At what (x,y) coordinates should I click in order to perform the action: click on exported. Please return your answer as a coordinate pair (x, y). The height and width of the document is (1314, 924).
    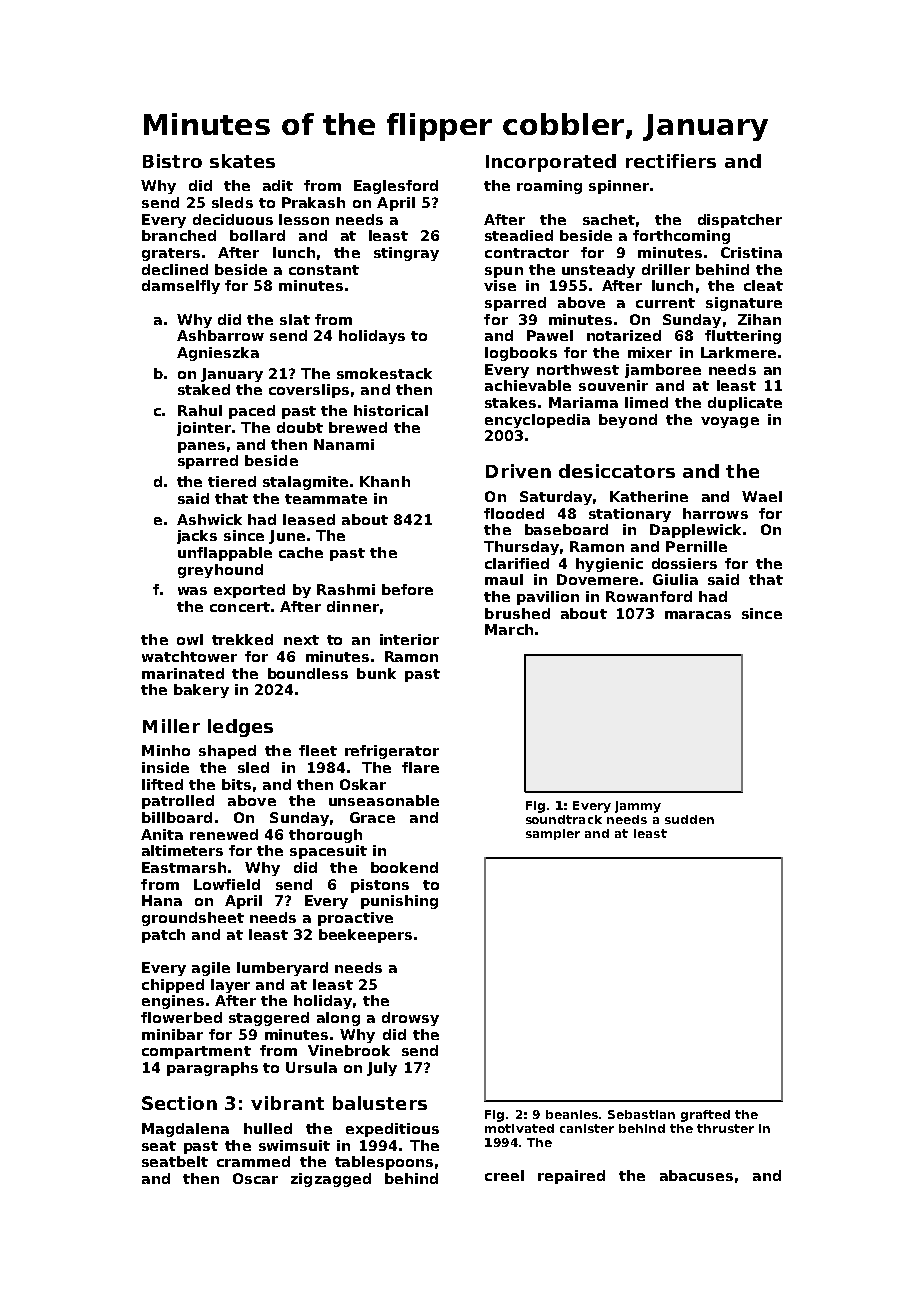
    Looking at the image, I should click on (249, 591).
